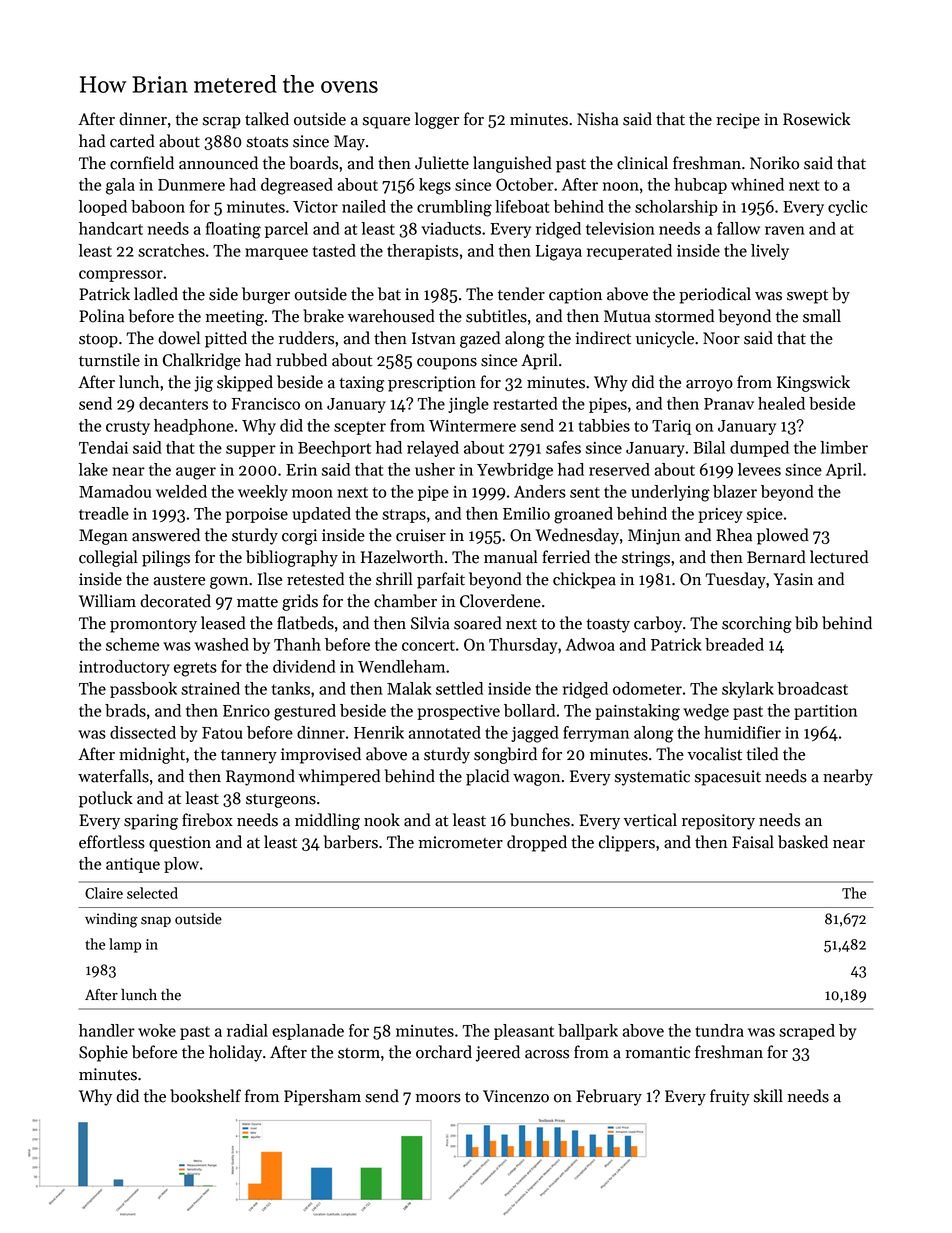  Describe the element at coordinates (822, 316) in the screenshot. I see `small` at that location.
